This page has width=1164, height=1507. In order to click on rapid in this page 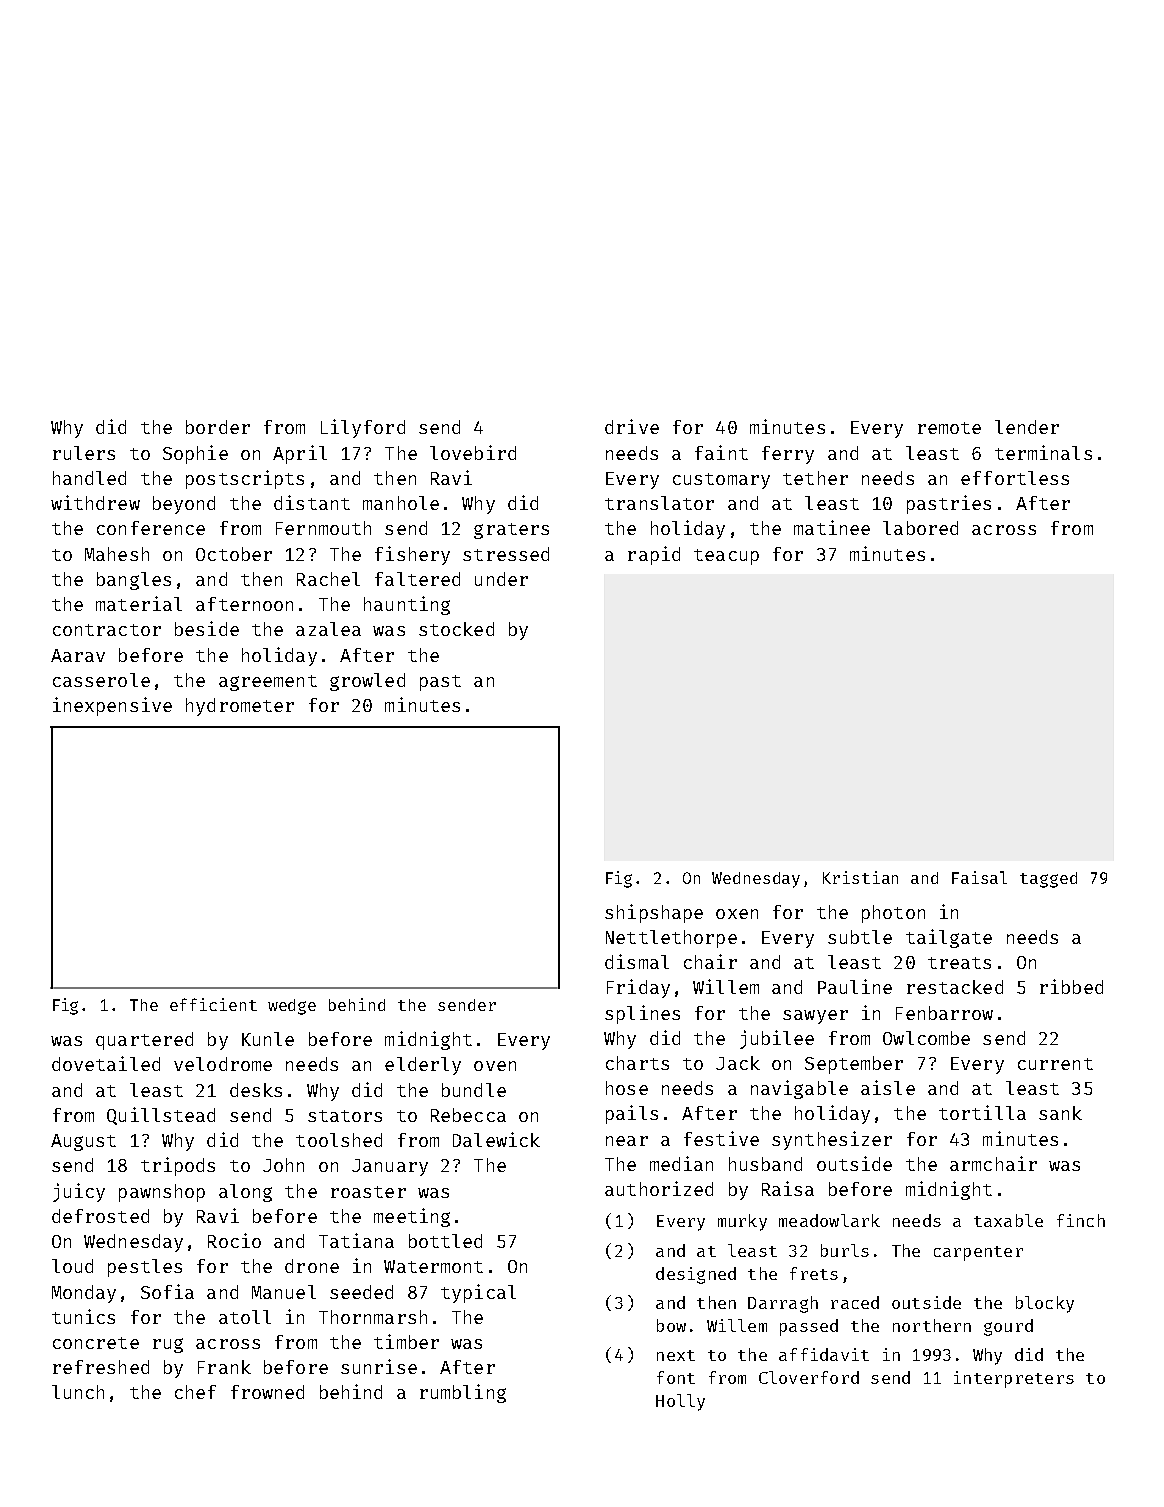, I will do `click(654, 555)`.
